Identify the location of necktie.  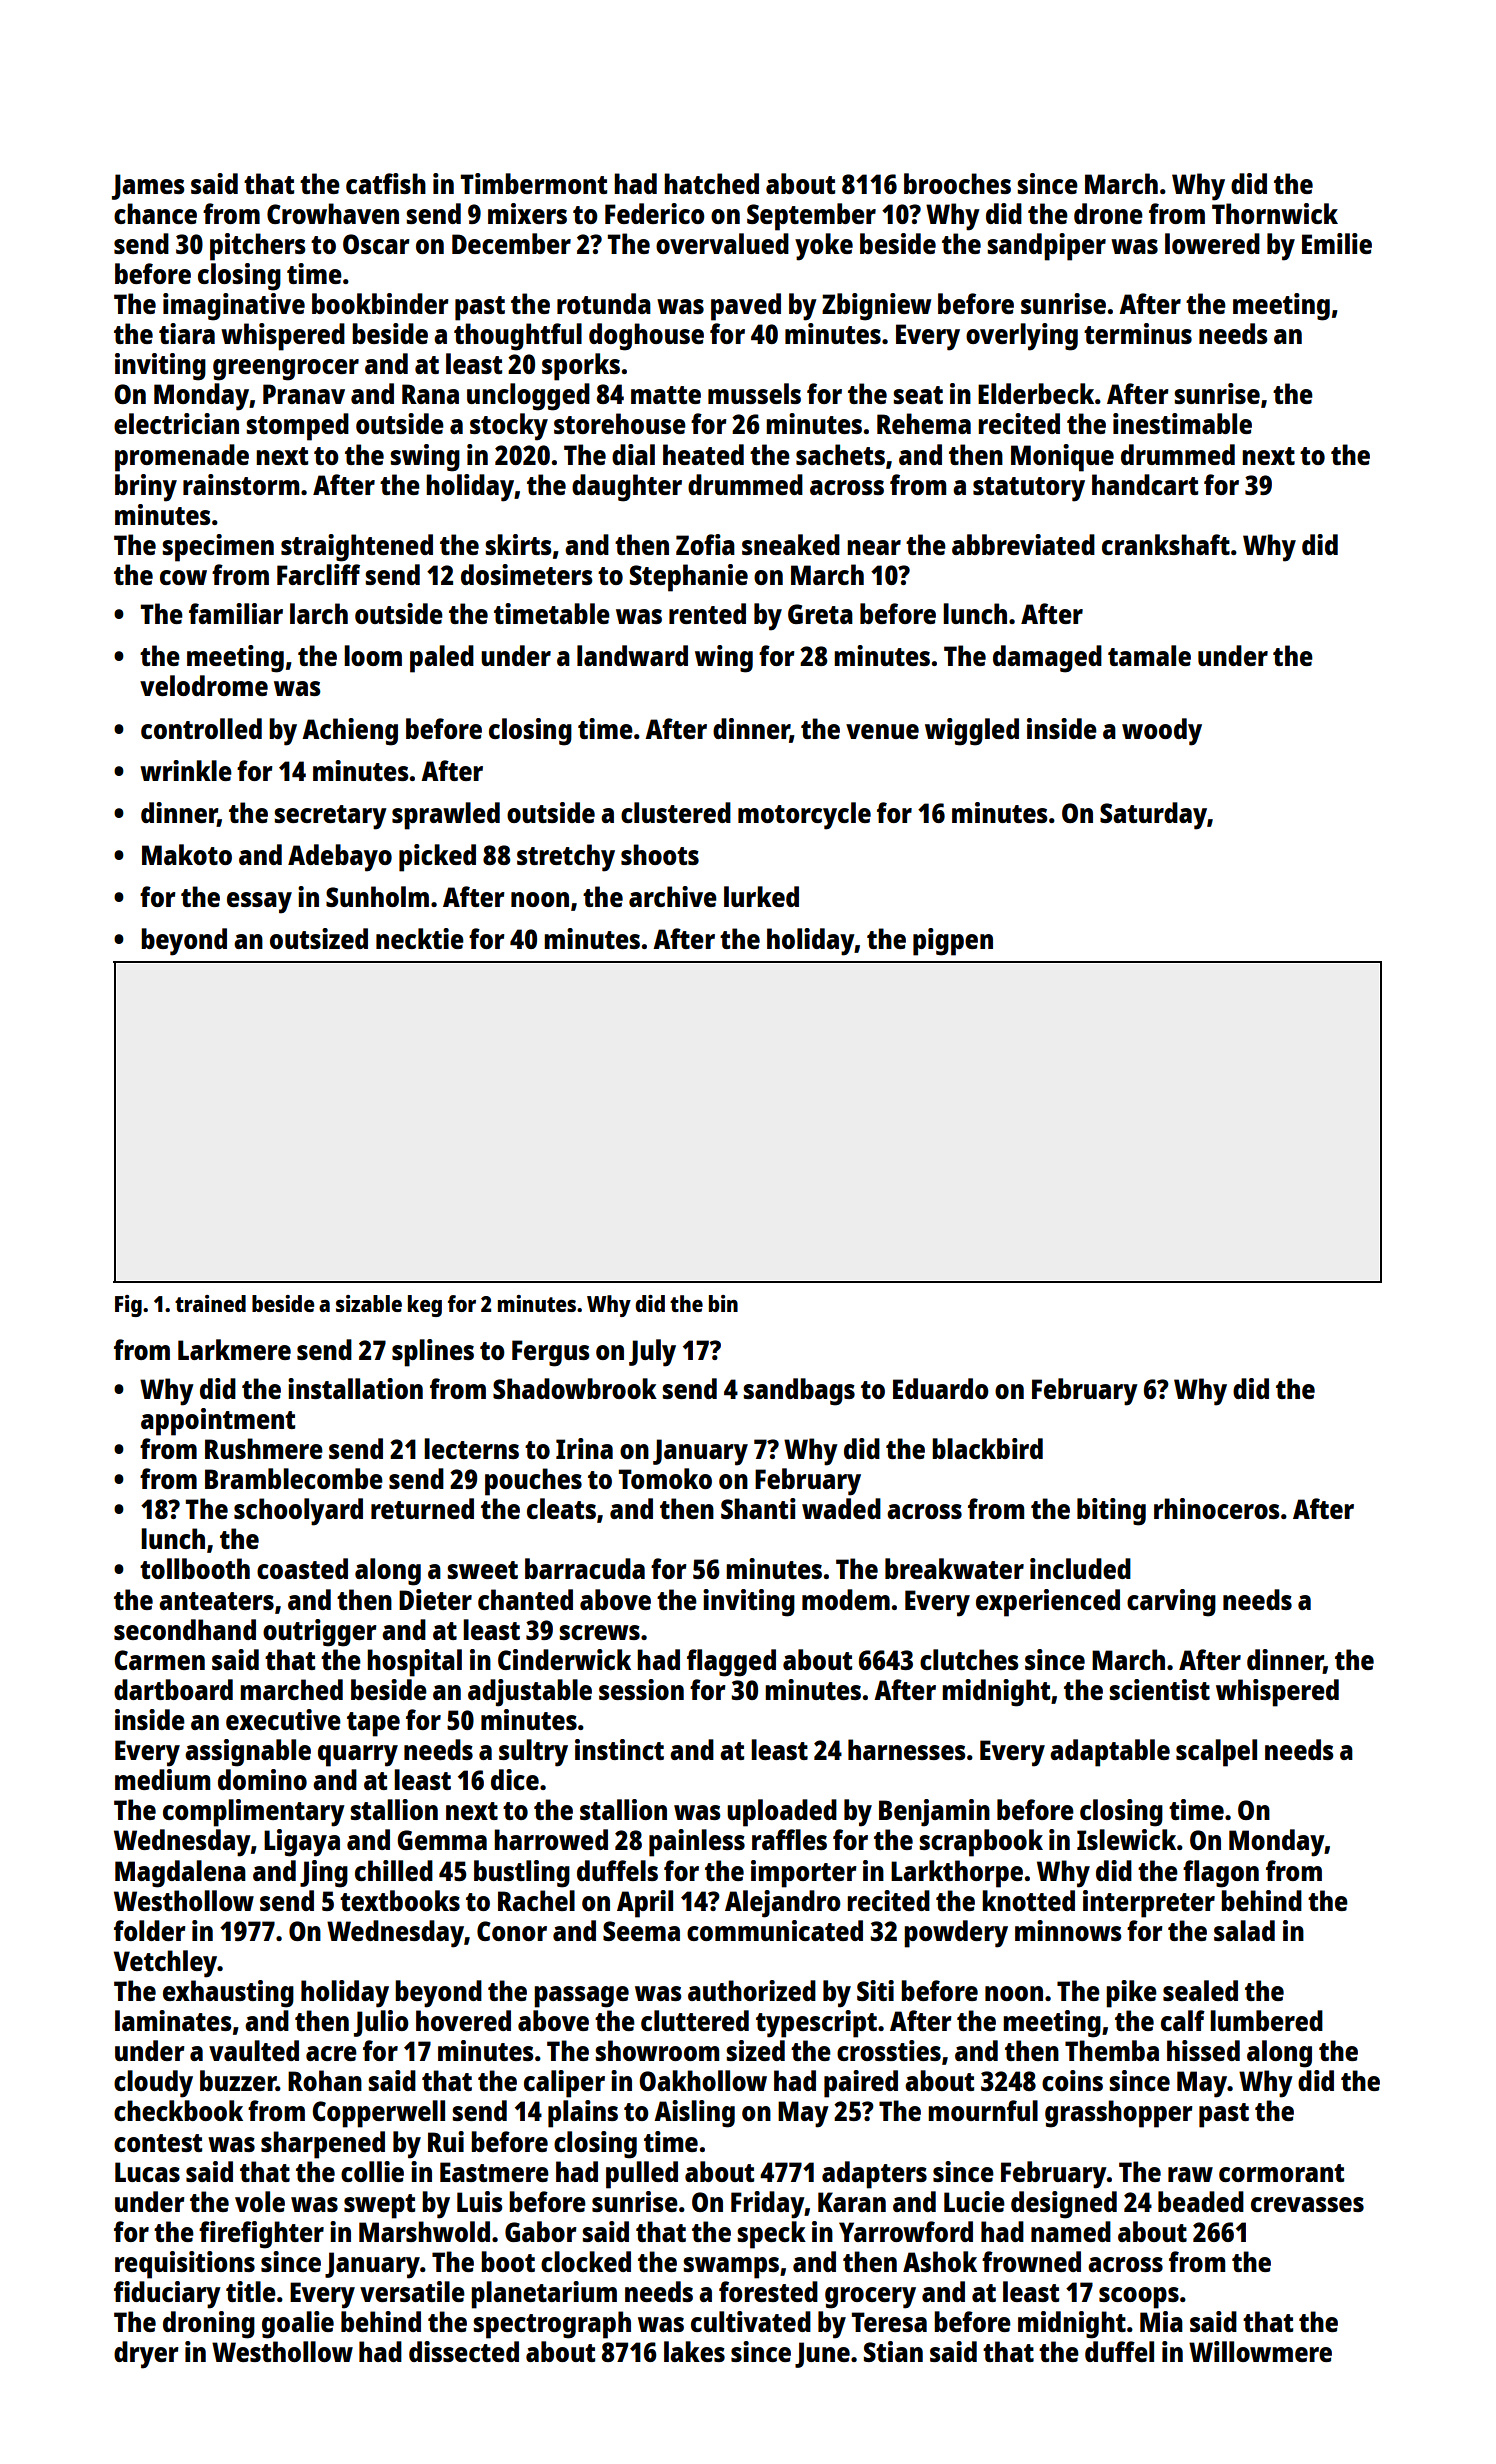
(420, 938).
